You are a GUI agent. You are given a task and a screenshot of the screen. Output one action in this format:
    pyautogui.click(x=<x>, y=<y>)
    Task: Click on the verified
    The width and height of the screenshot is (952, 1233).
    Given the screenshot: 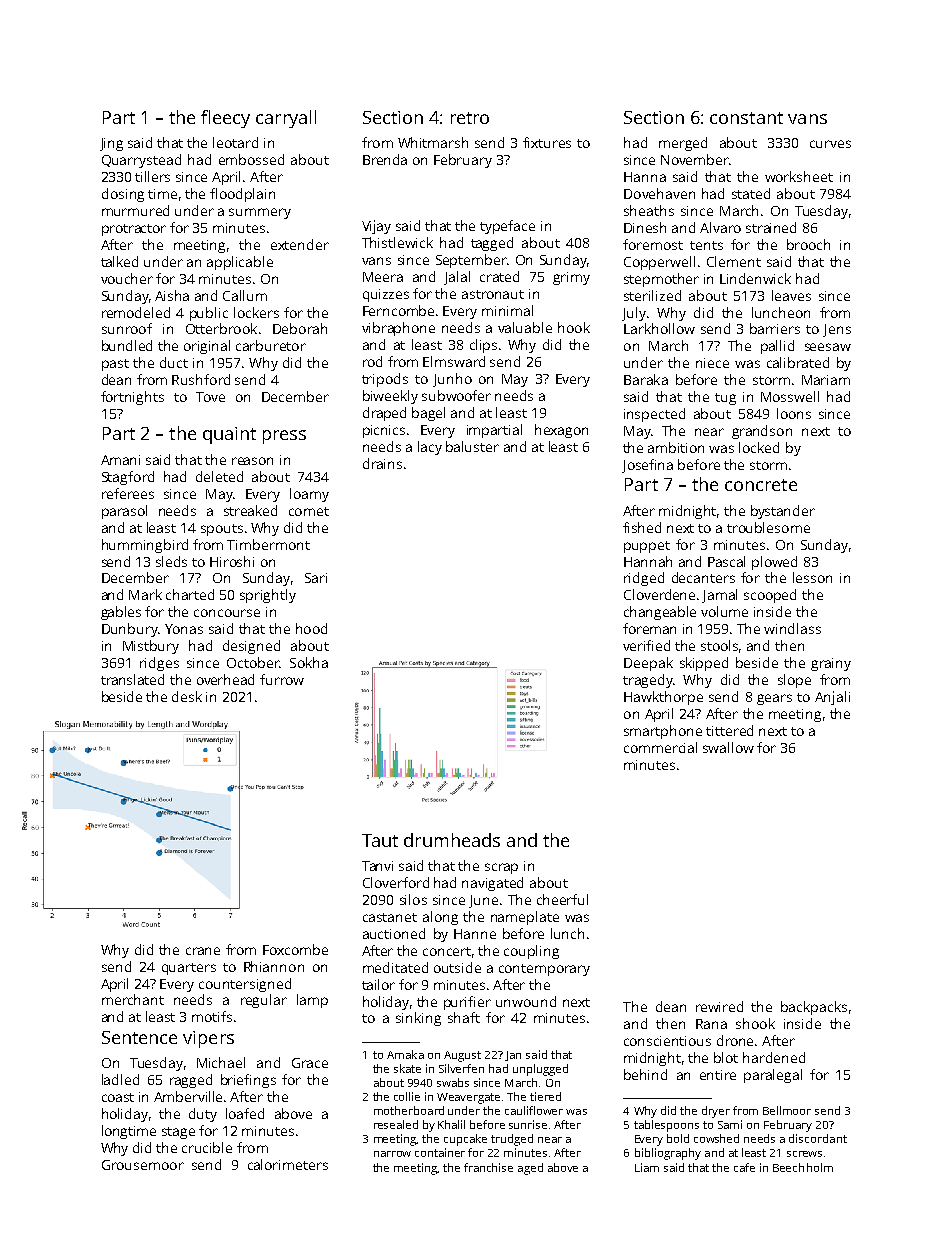 What is the action you would take?
    pyautogui.click(x=646, y=645)
